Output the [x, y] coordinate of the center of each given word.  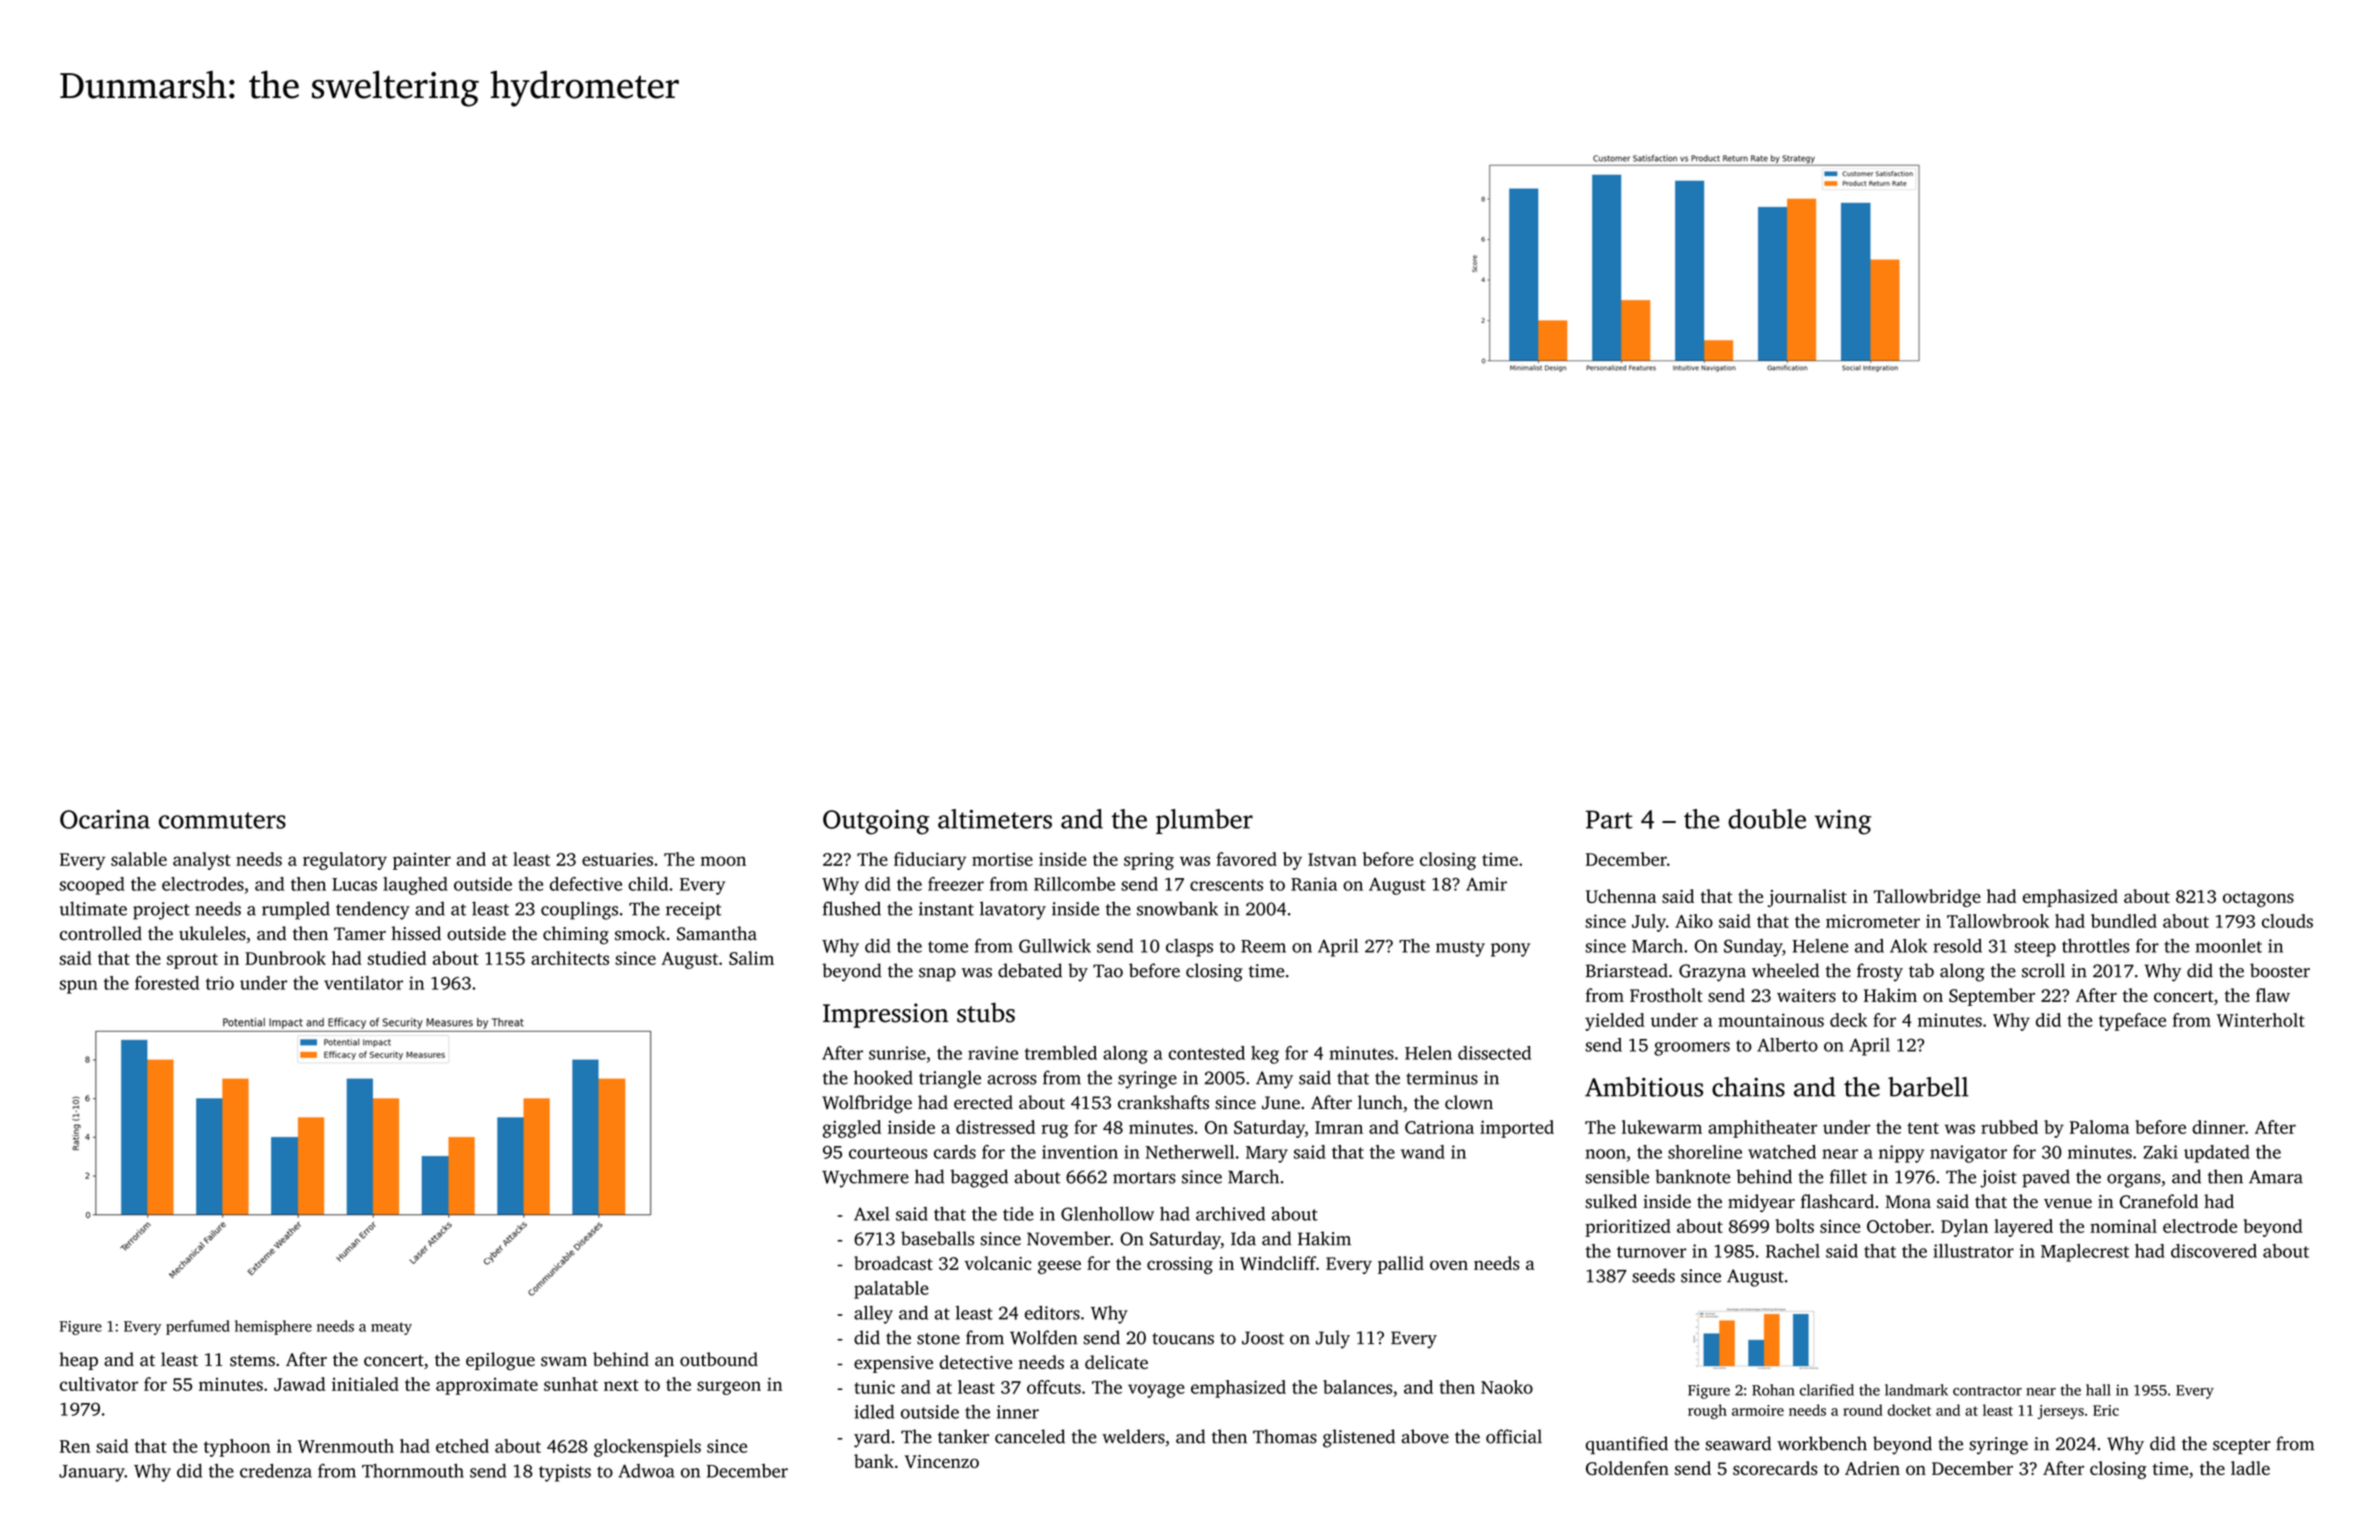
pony [1510, 950]
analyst [202, 861]
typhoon [237, 1448]
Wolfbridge [867, 1104]
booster [2280, 970]
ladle [2250, 1468]
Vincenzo [942, 1461]
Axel [871, 1214]
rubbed [2009, 1127]
